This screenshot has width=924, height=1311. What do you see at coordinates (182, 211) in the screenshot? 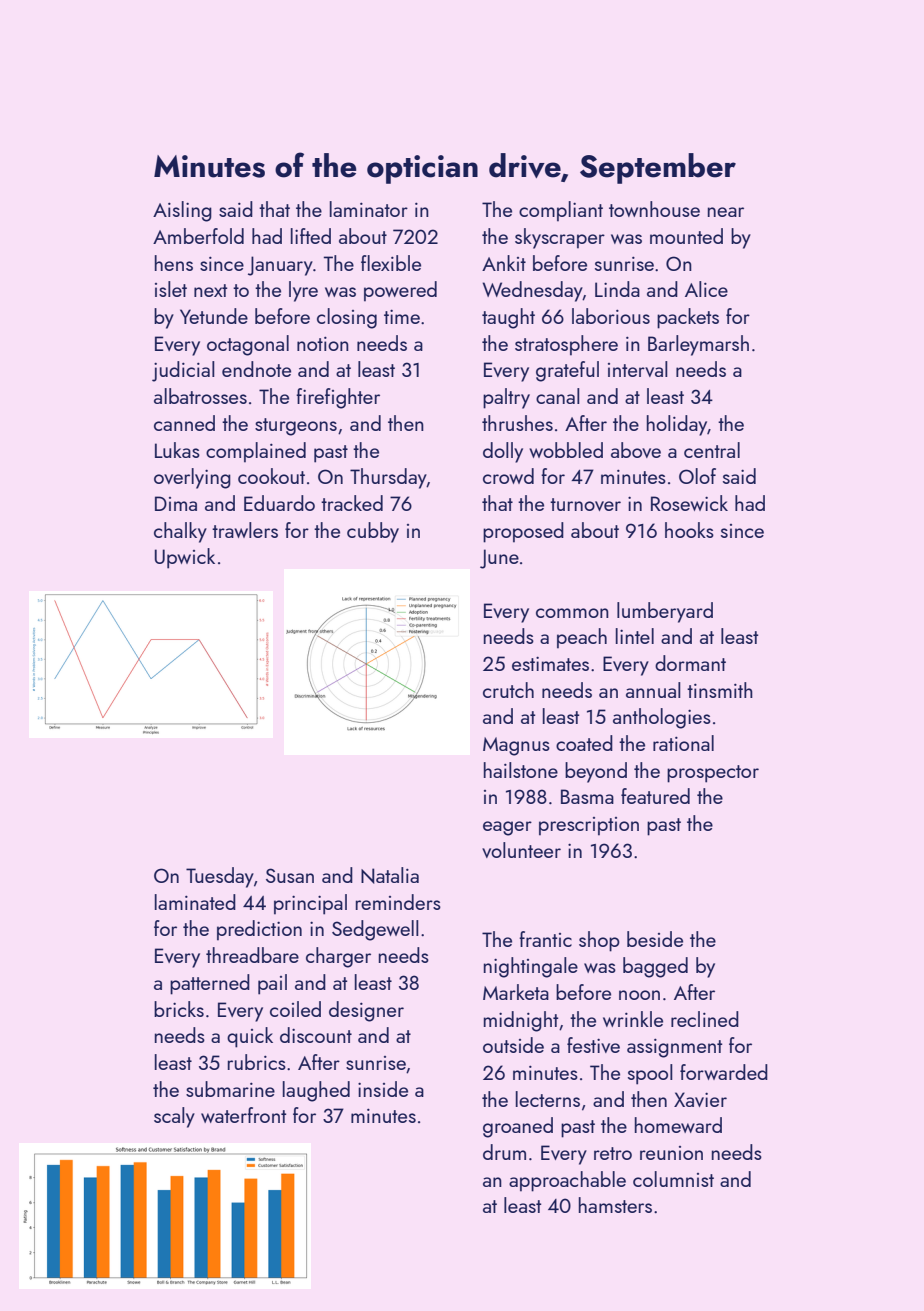
I see `Aisling` at bounding box center [182, 211].
